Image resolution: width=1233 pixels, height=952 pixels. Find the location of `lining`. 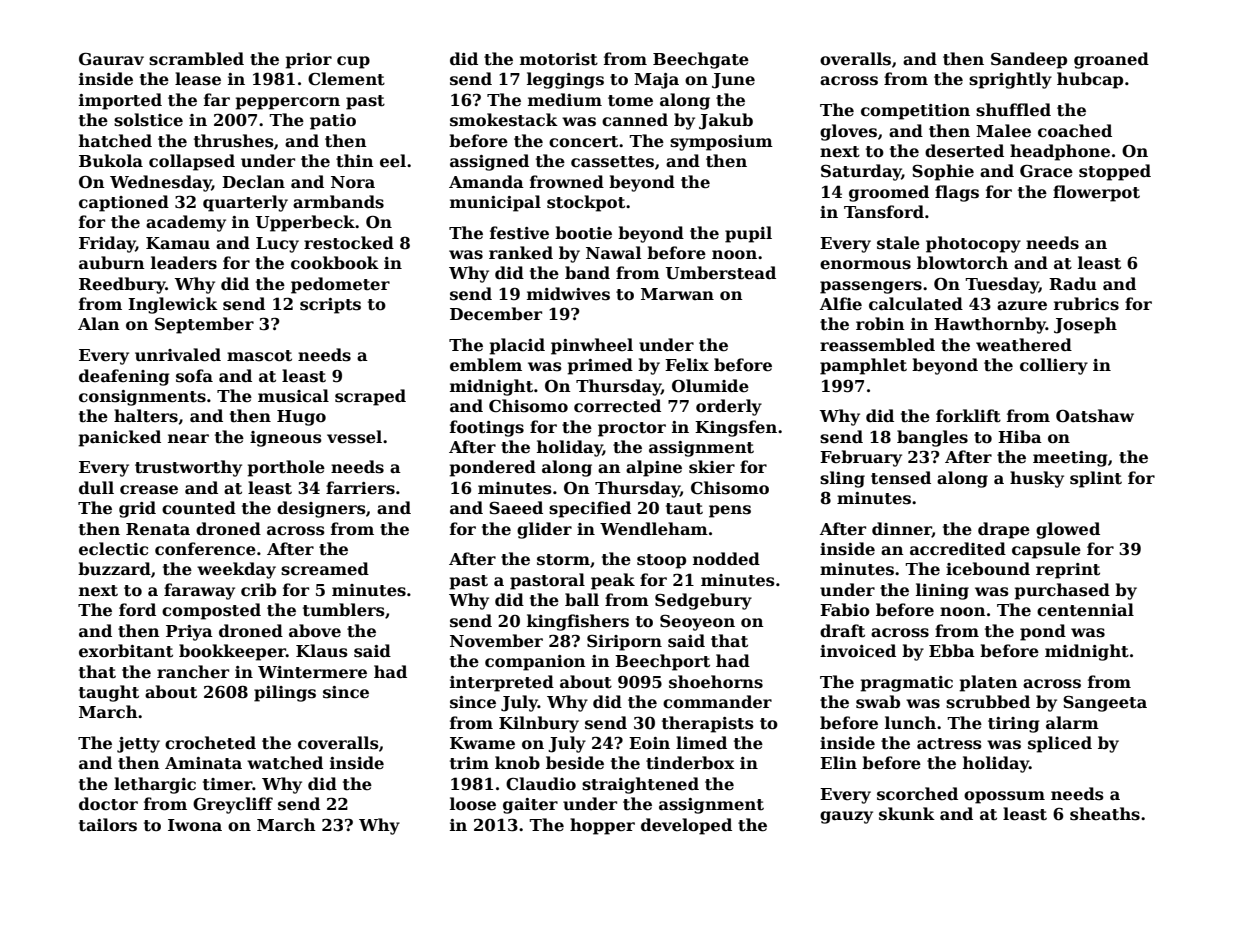

lining is located at coordinates (942, 591).
